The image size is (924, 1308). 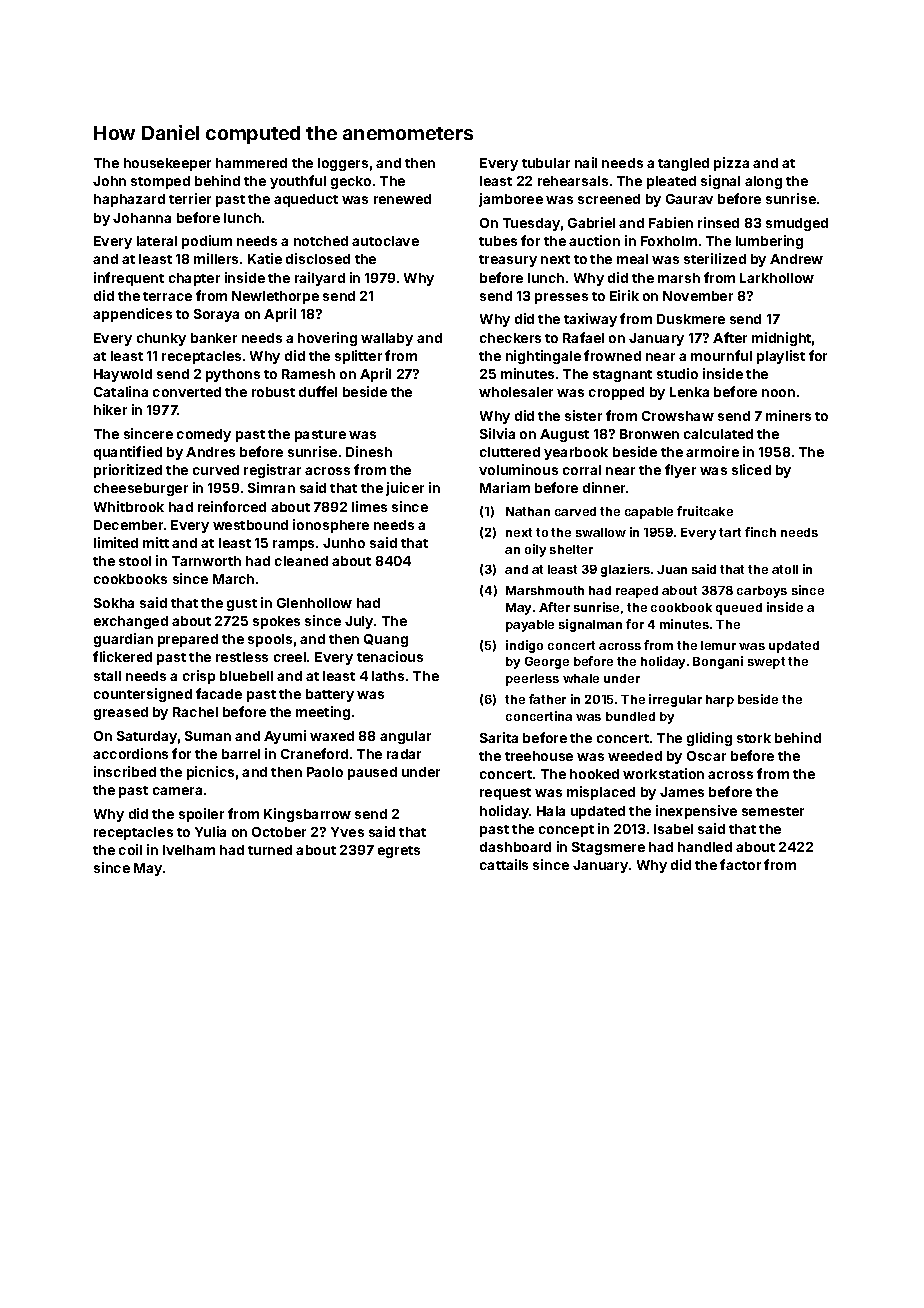 I want to click on egrets, so click(x=399, y=852).
